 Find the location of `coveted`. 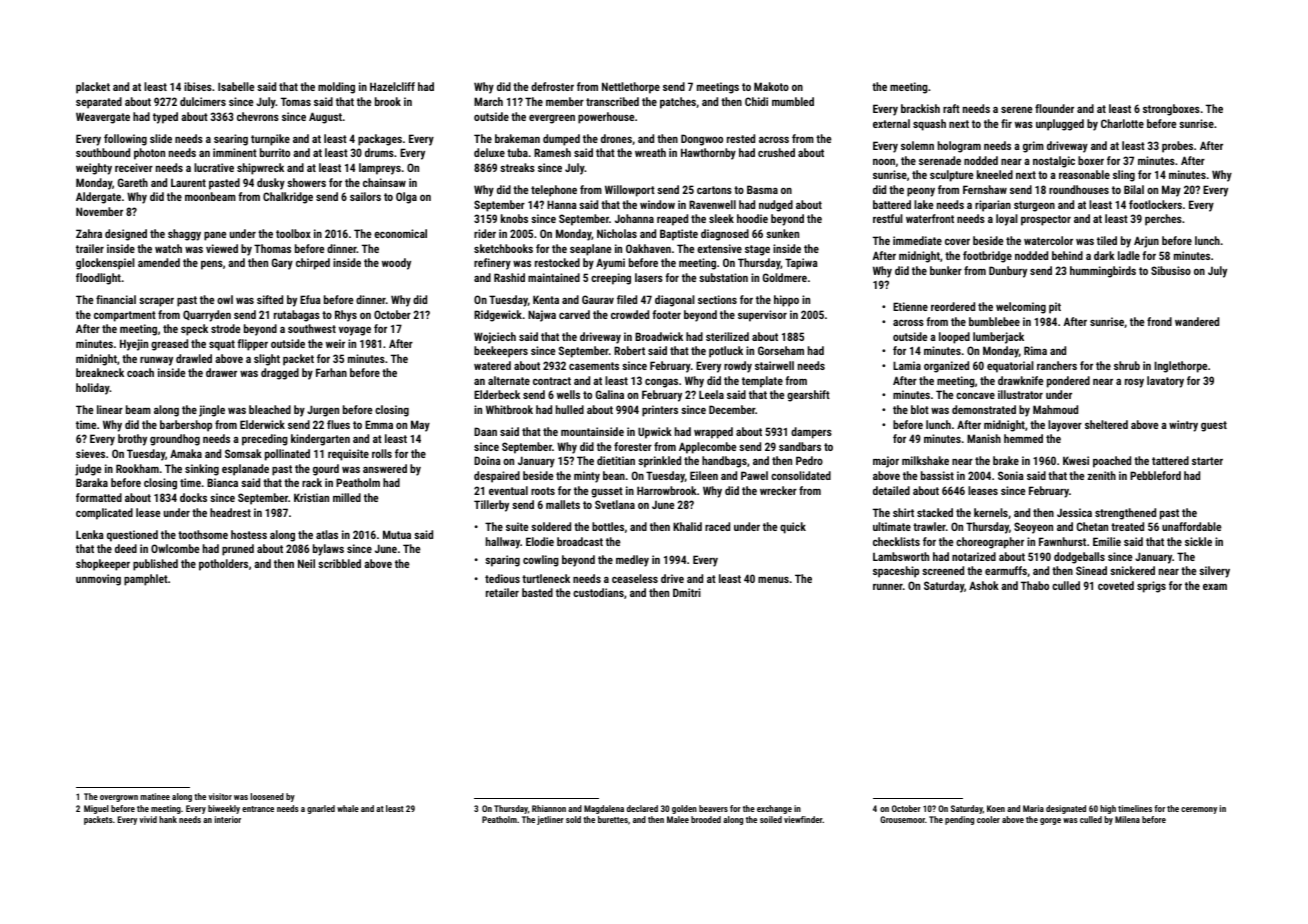

coveted is located at coordinates (1116, 585).
